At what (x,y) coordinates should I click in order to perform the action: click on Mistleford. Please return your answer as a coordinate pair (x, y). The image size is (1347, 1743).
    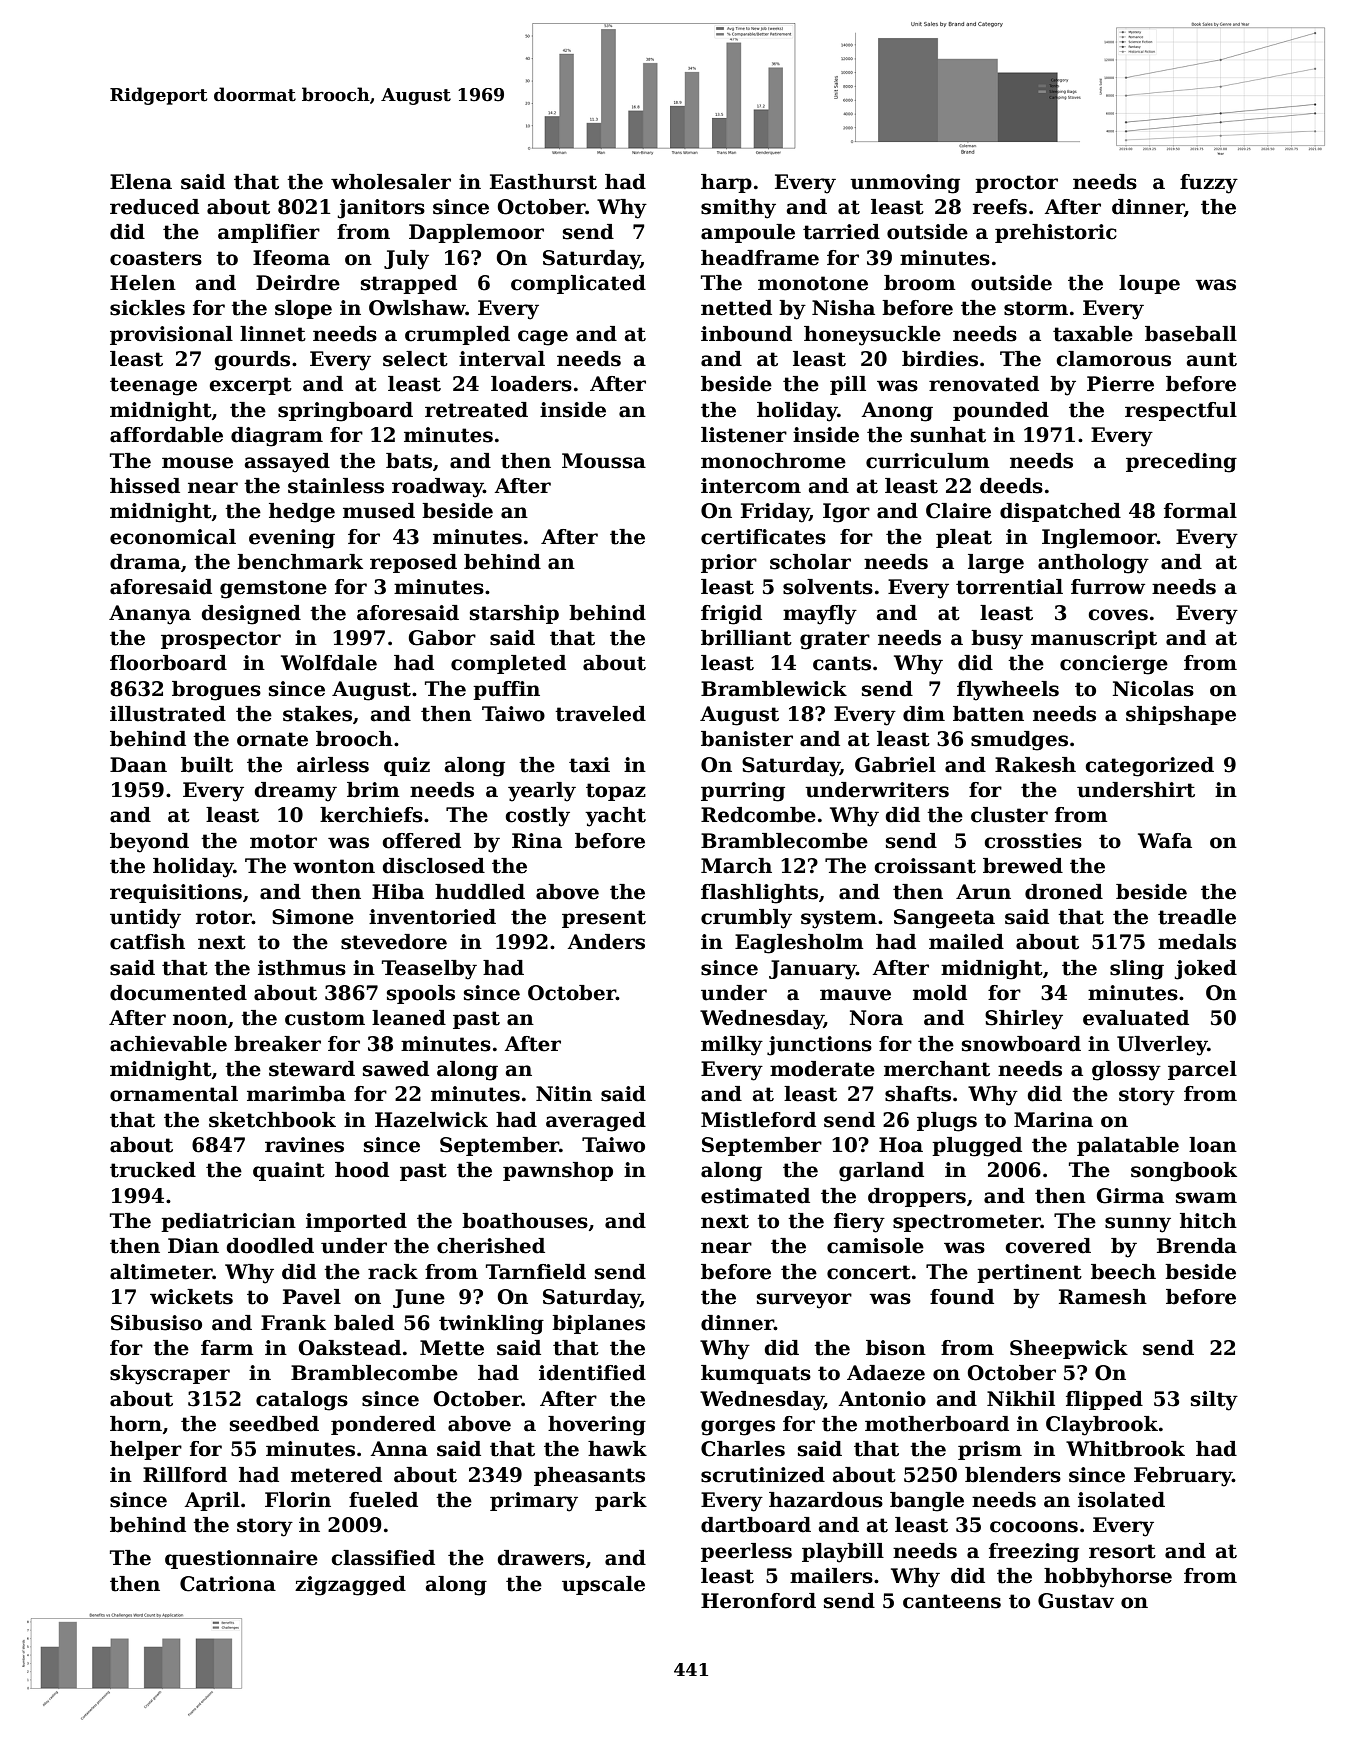
    Looking at the image, I should click on (758, 1120).
